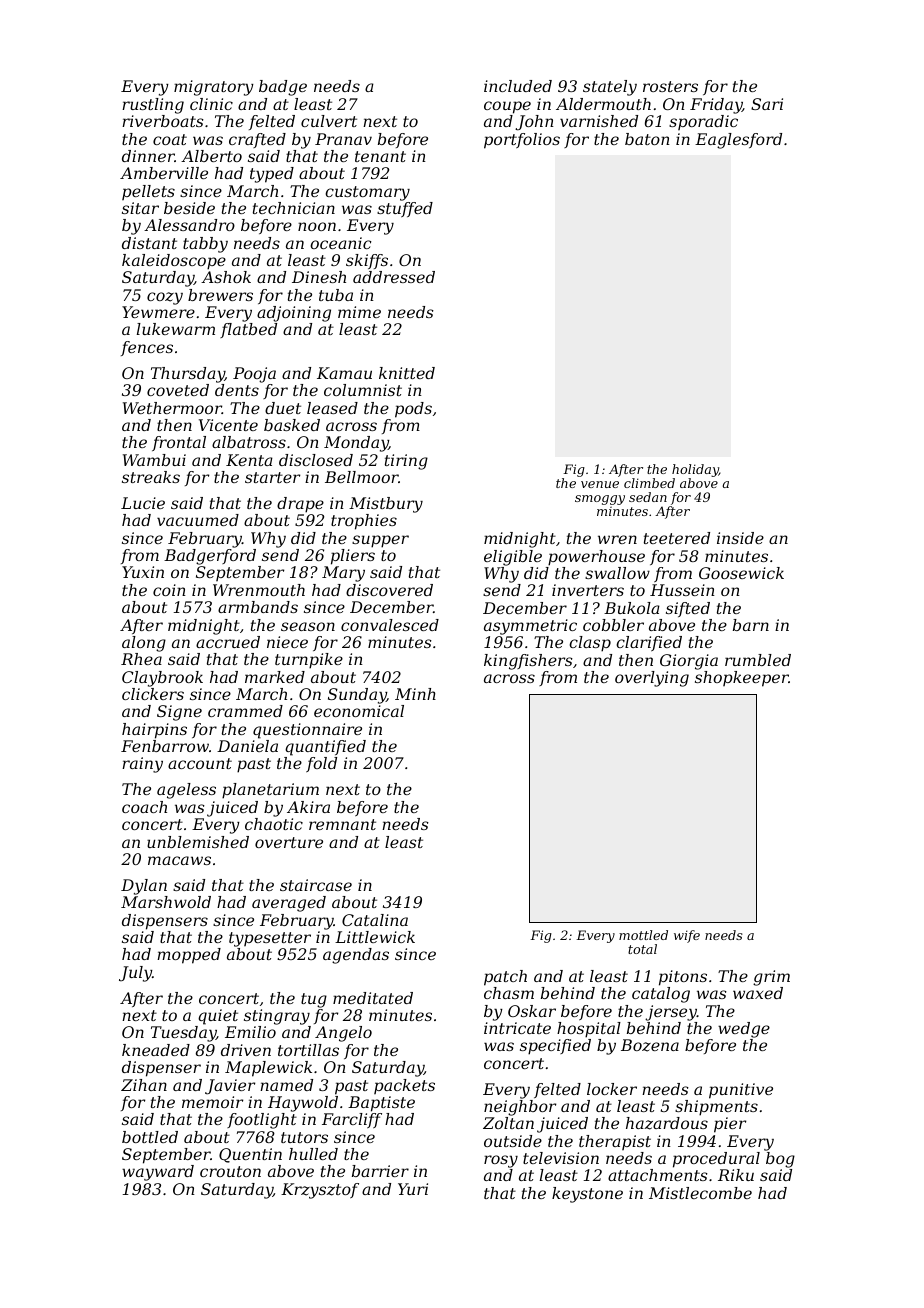  I want to click on keystone, so click(587, 1195).
